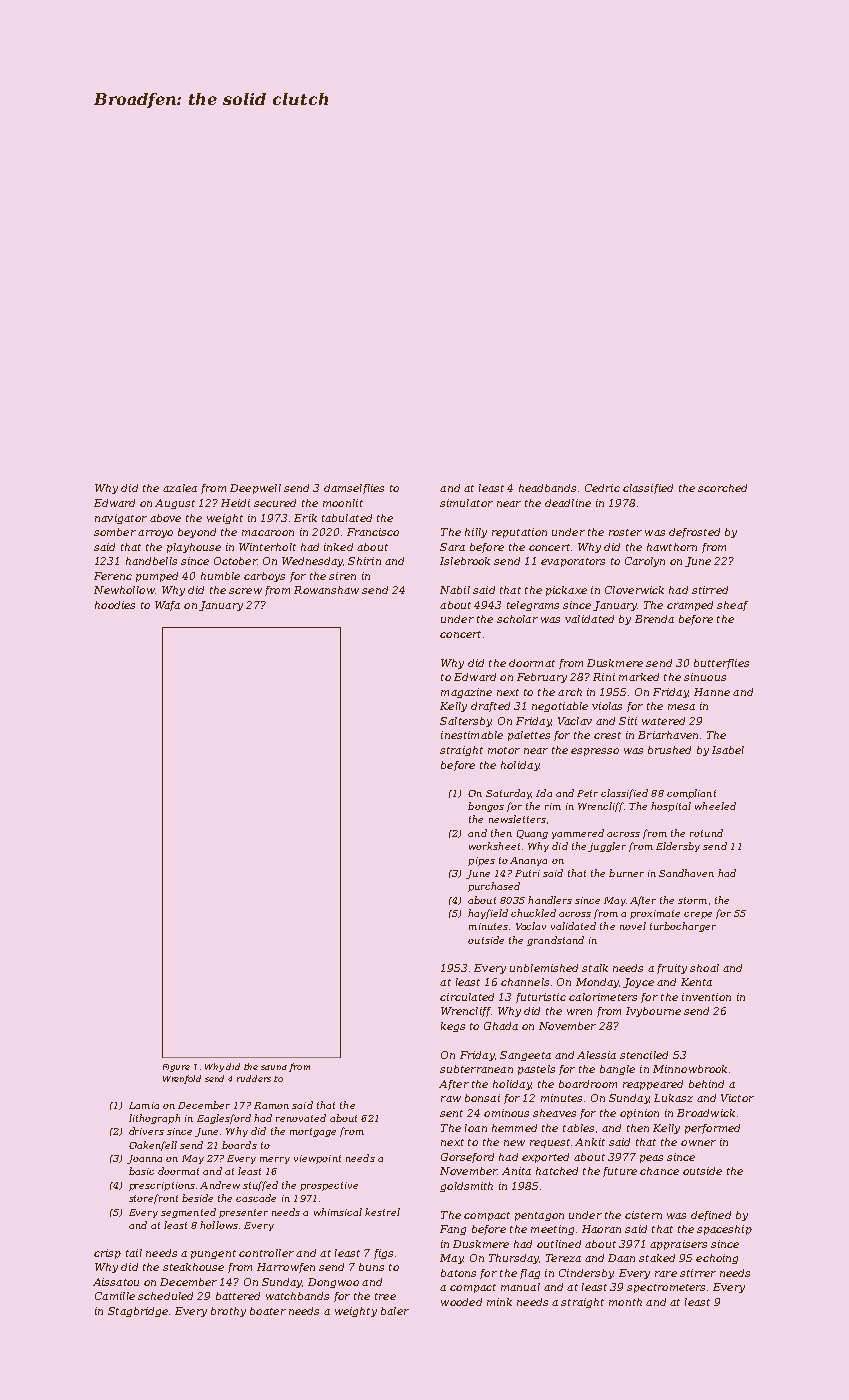 This document has height=1400, width=849. What do you see at coordinates (706, 1084) in the document?
I see `behind` at bounding box center [706, 1084].
